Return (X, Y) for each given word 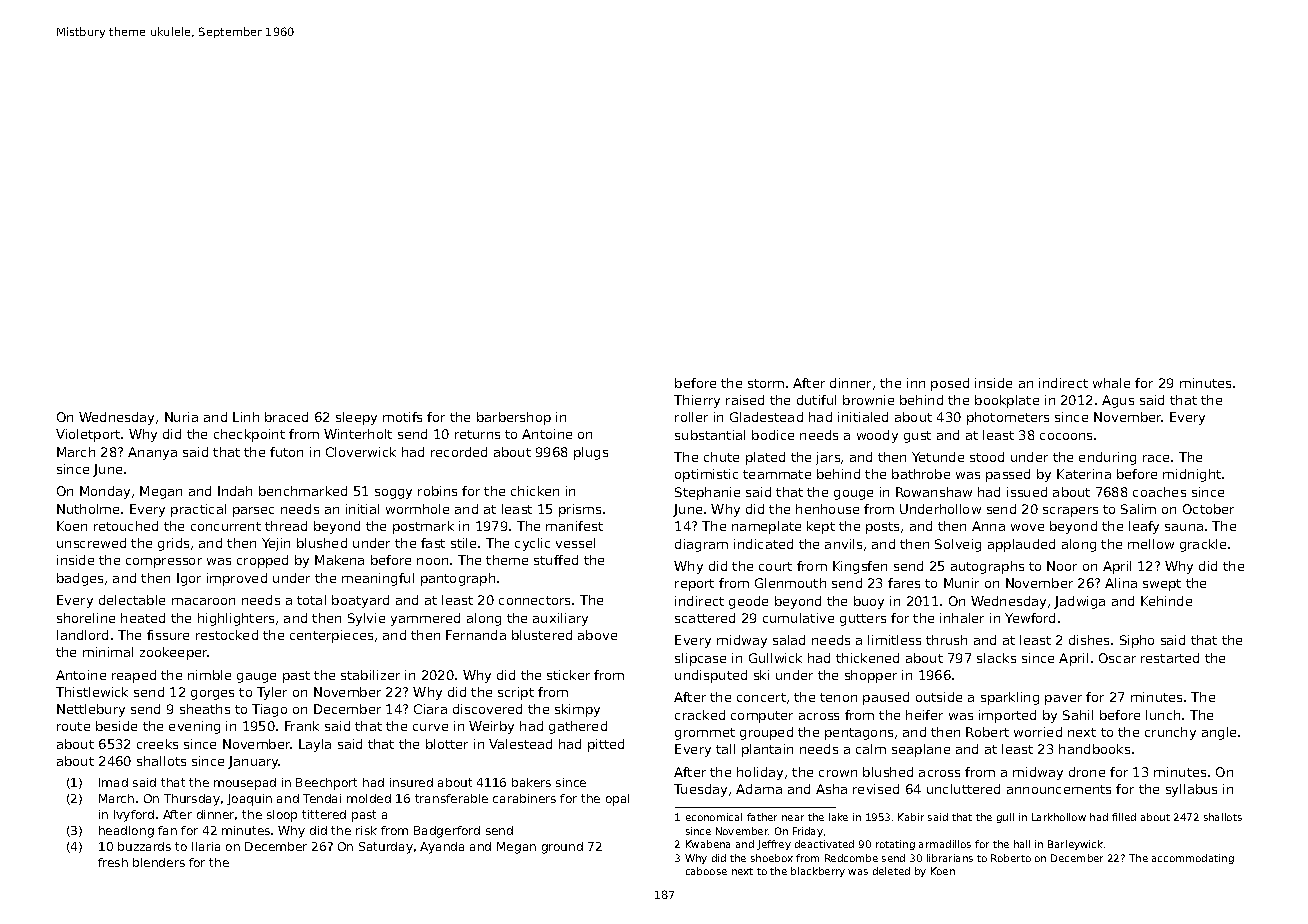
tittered (324, 814)
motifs (402, 417)
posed (950, 384)
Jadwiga (1079, 602)
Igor (189, 579)
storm (766, 383)
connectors (534, 600)
